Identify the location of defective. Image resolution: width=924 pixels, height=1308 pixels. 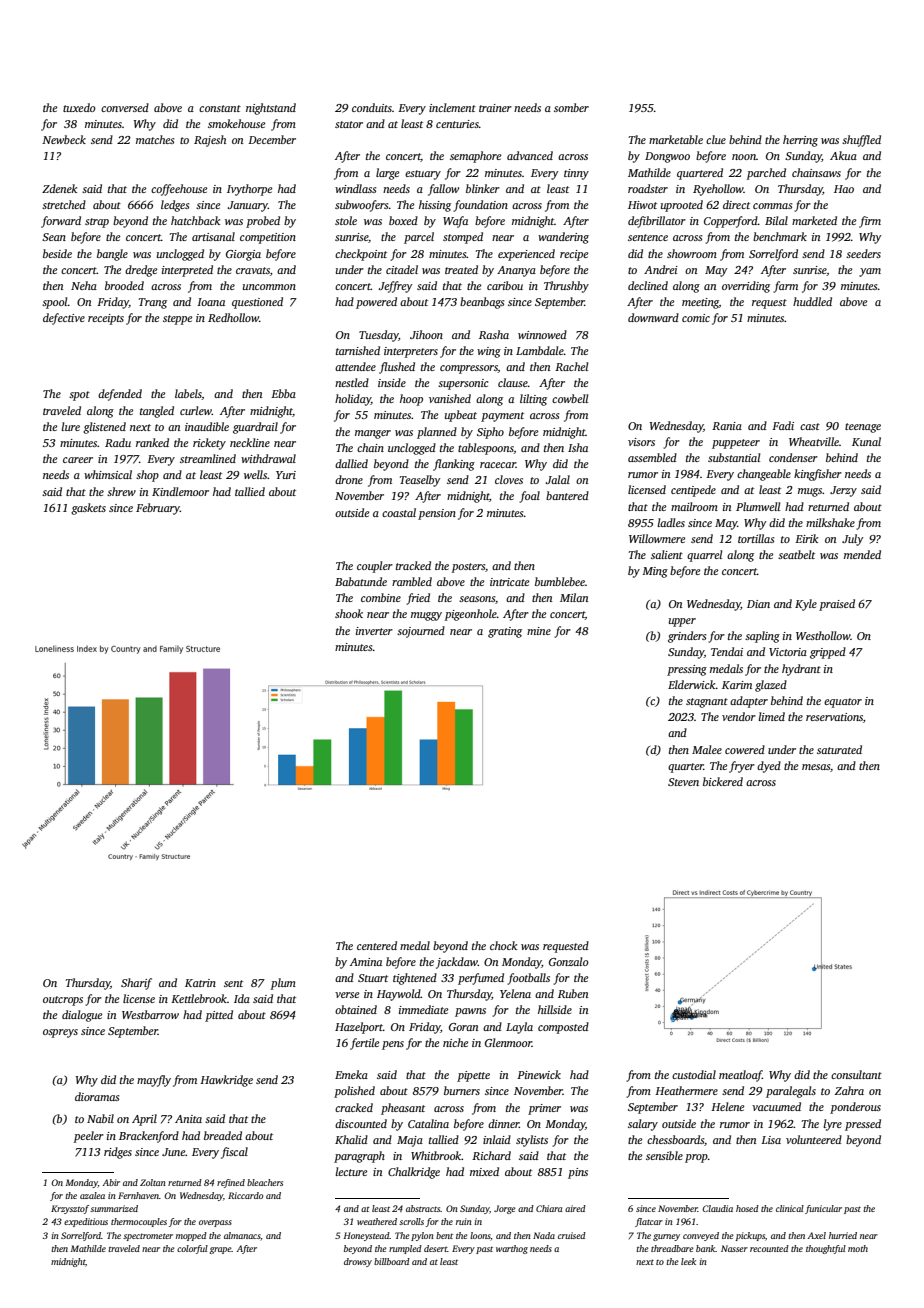
(64, 319).
